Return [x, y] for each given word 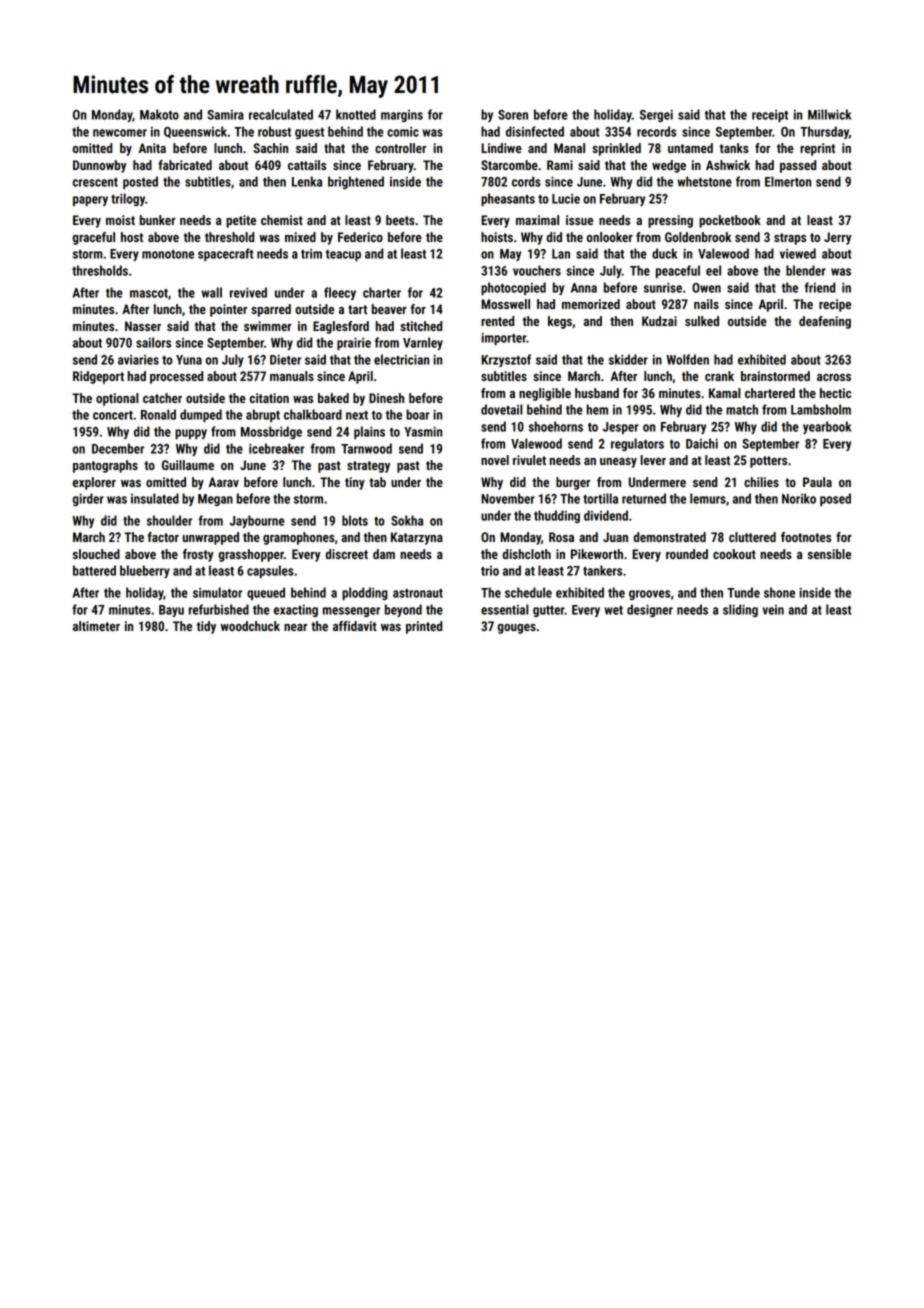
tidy [206, 627]
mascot [149, 293]
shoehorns [556, 426]
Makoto [159, 114]
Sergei [656, 116]
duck [664, 253]
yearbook [827, 427]
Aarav [224, 482]
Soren [513, 115]
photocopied [513, 288]
